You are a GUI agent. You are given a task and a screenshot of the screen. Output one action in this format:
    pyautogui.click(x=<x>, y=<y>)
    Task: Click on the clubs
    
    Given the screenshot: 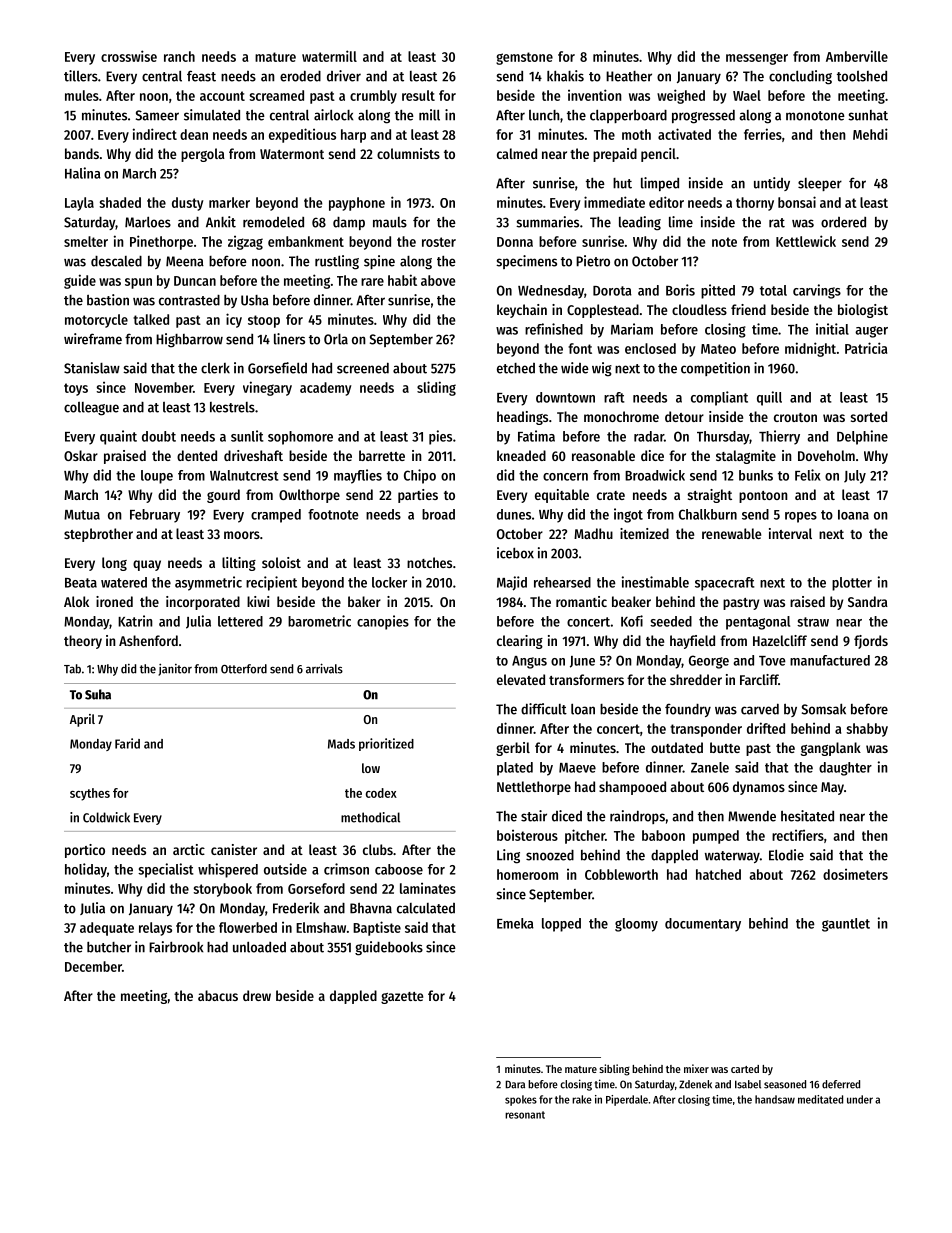 What is the action you would take?
    pyautogui.click(x=378, y=849)
